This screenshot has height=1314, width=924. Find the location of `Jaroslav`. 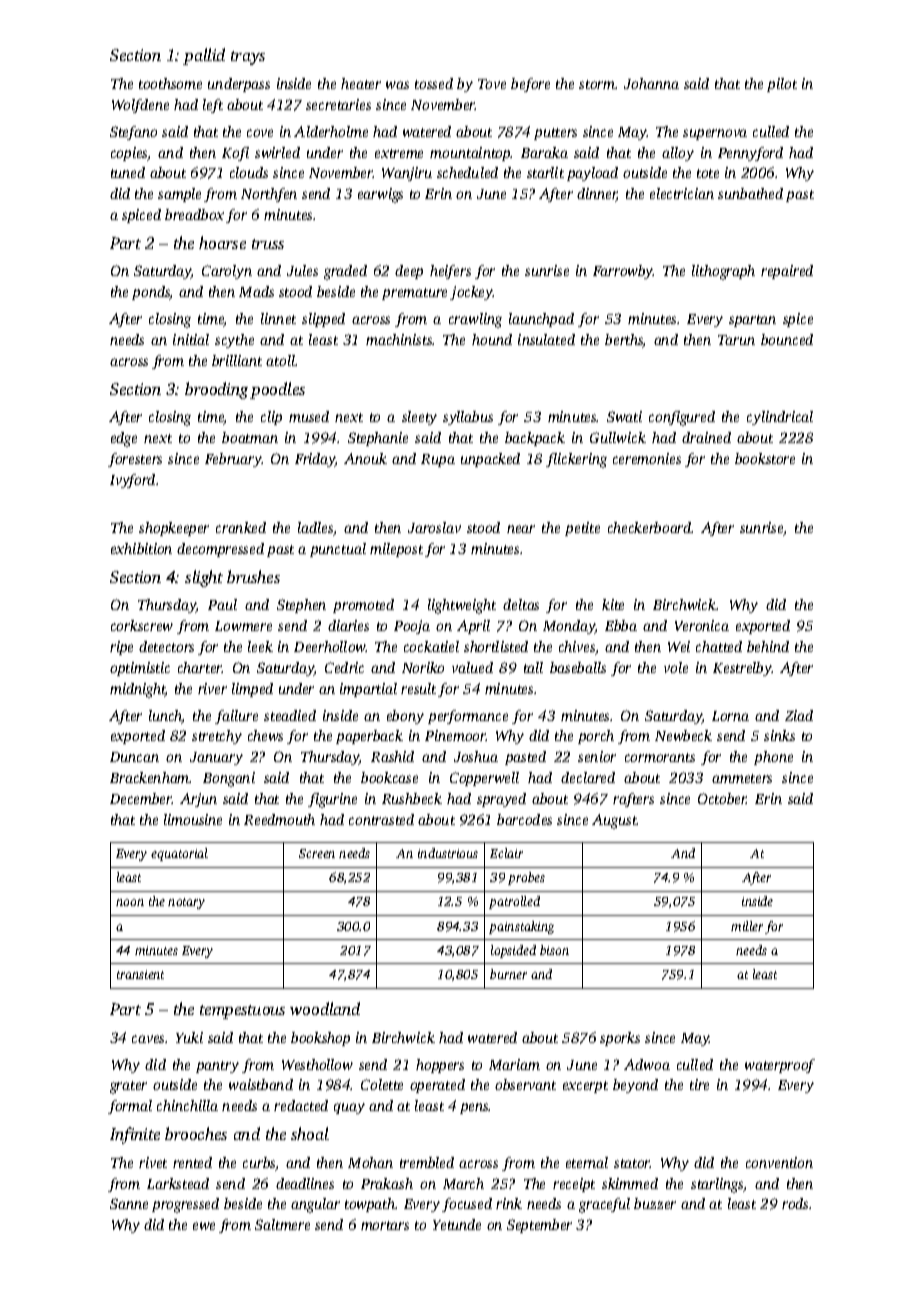

Jaroslav is located at coordinates (434, 527).
